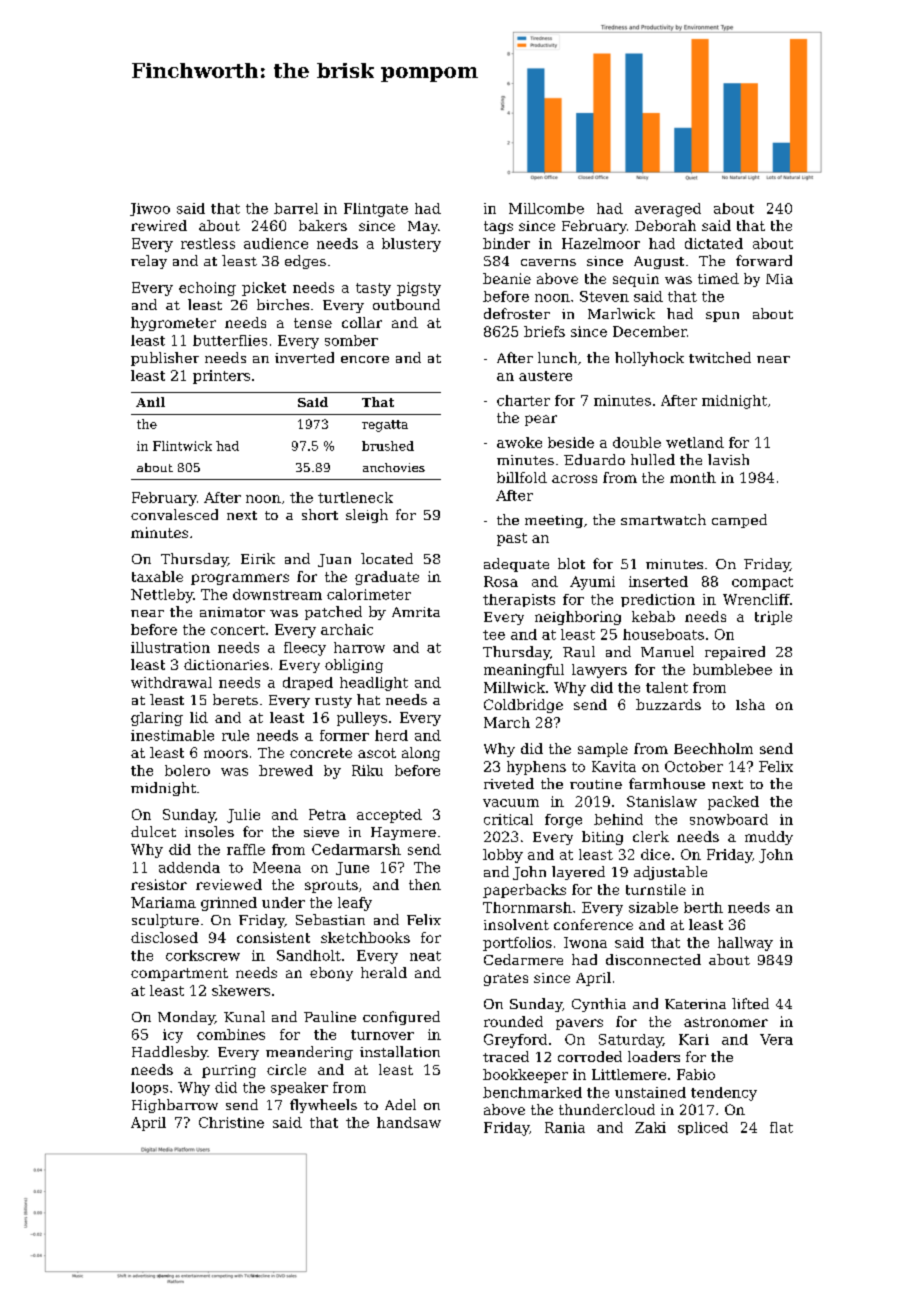  I want to click on camped, so click(739, 521).
